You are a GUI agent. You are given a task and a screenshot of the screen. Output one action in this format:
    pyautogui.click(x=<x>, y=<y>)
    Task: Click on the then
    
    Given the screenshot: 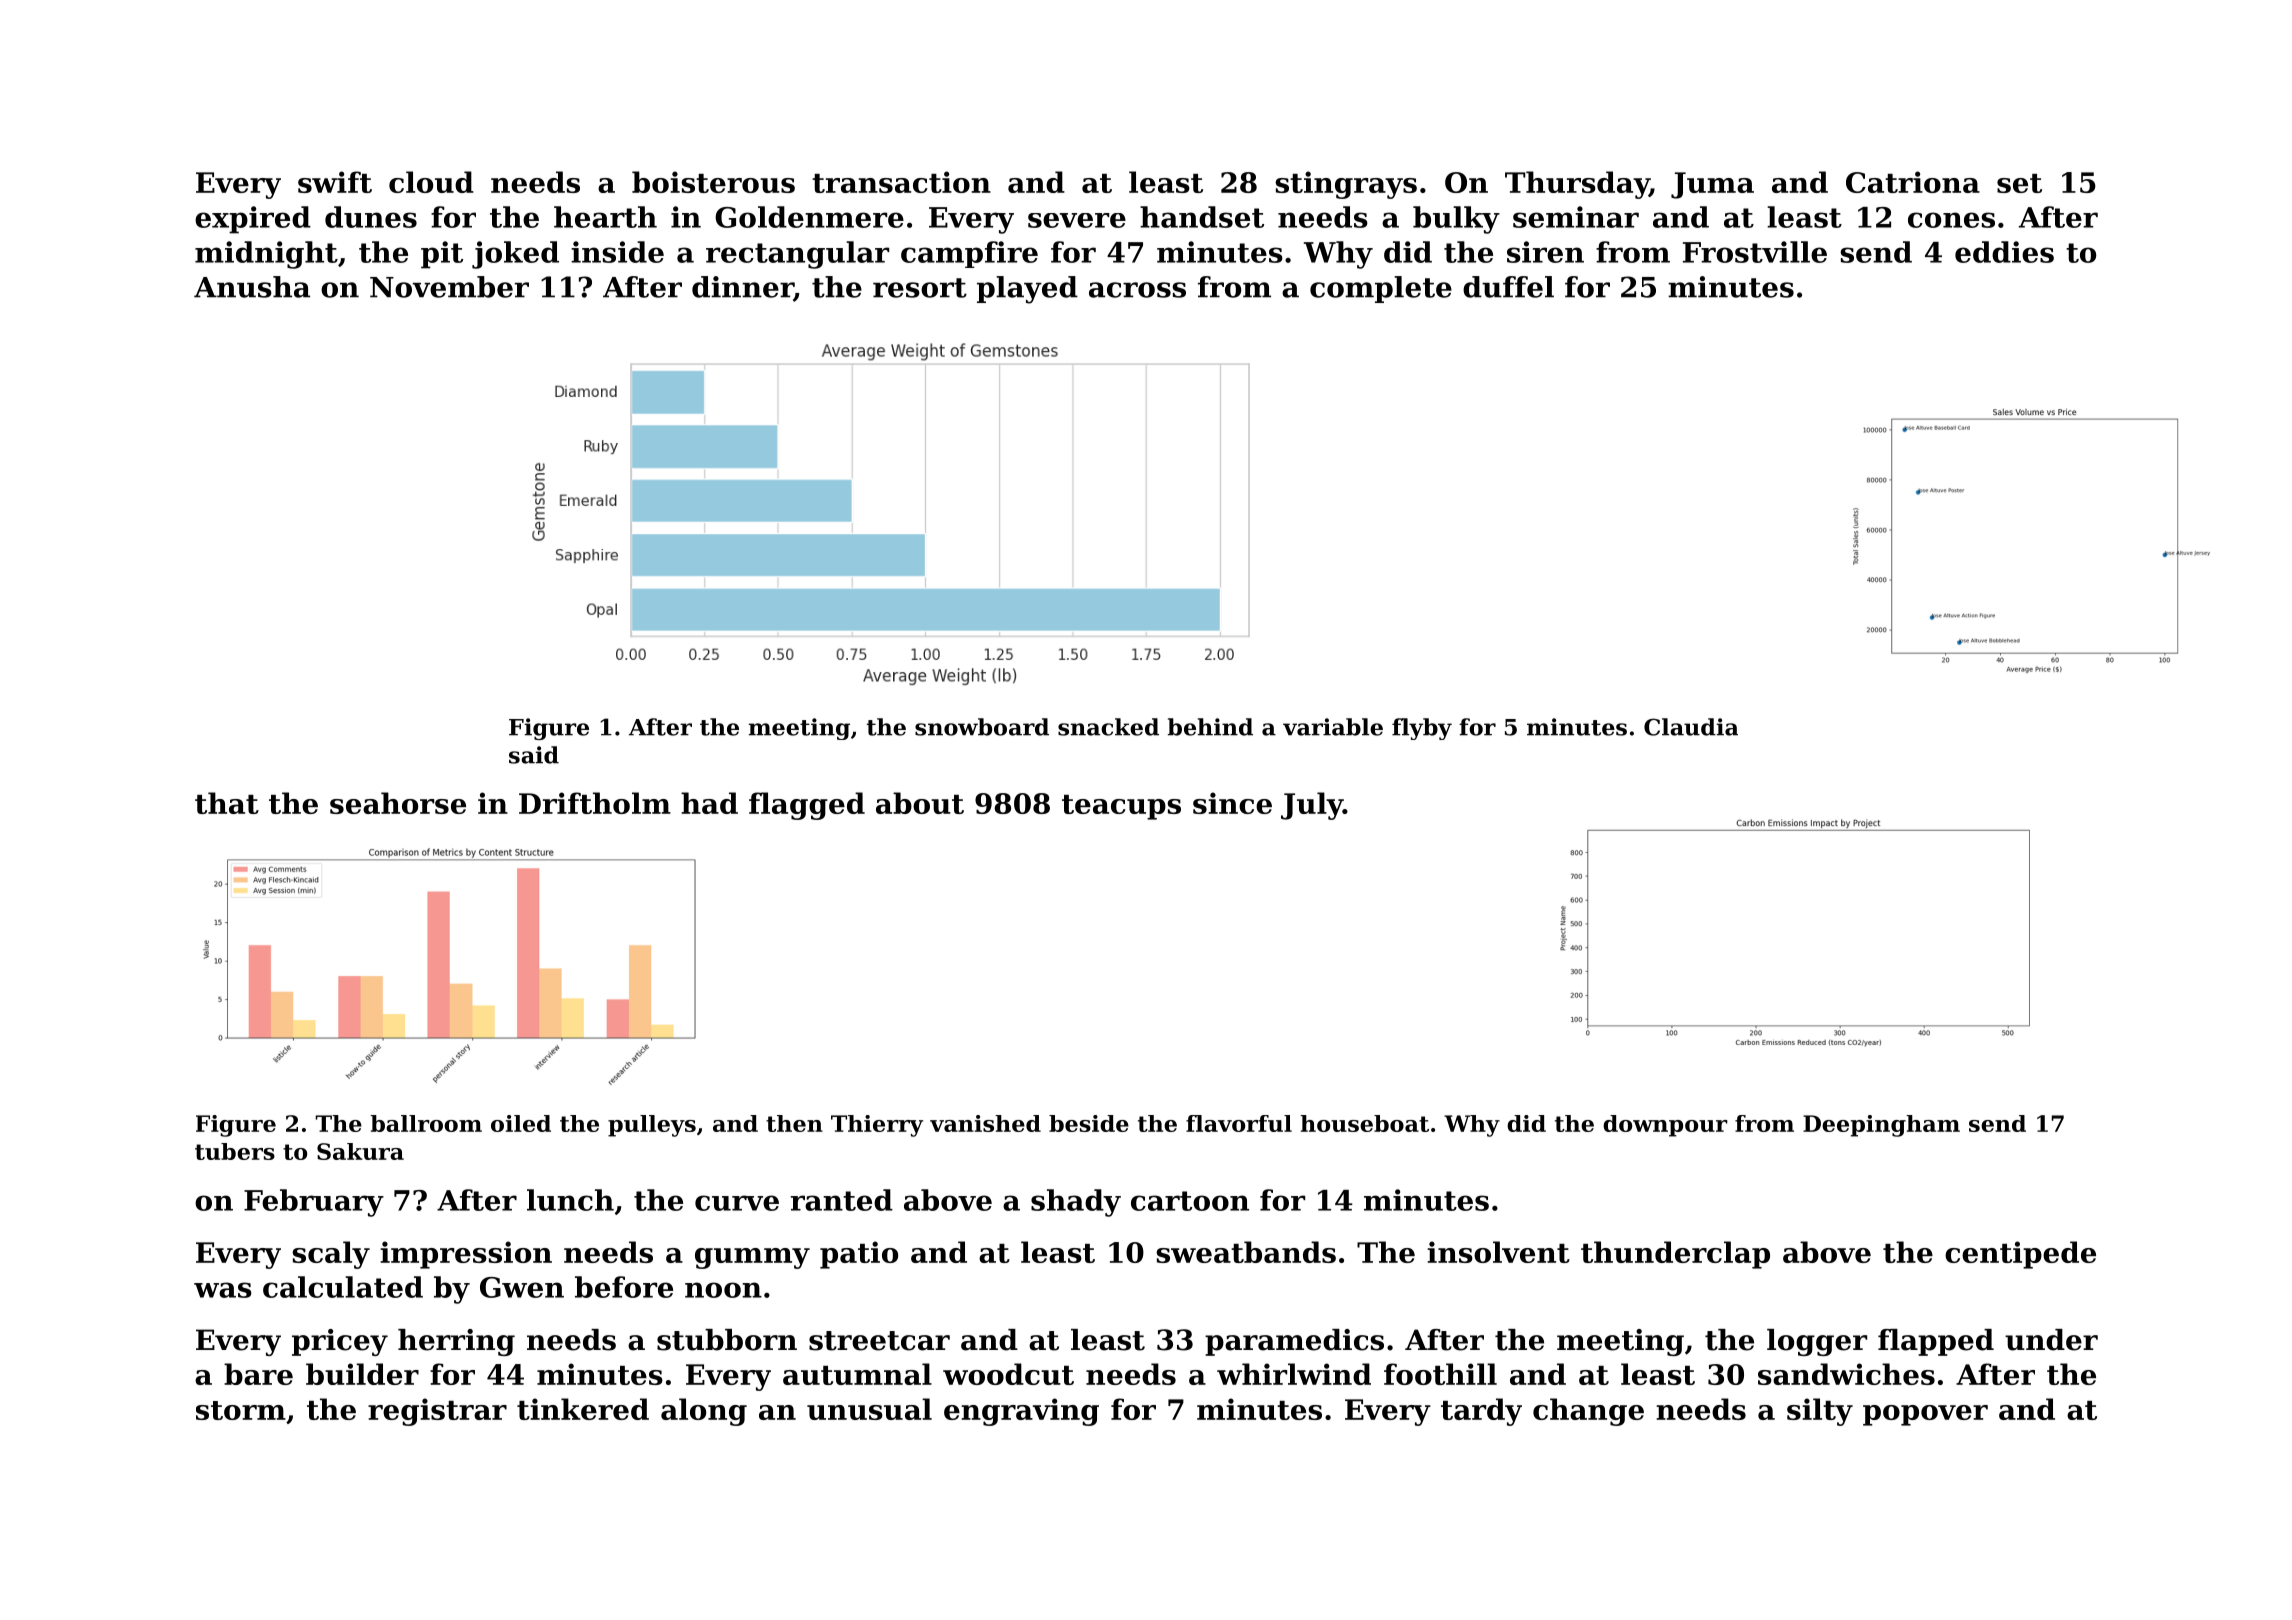 What is the action you would take?
    pyautogui.click(x=794, y=1123)
